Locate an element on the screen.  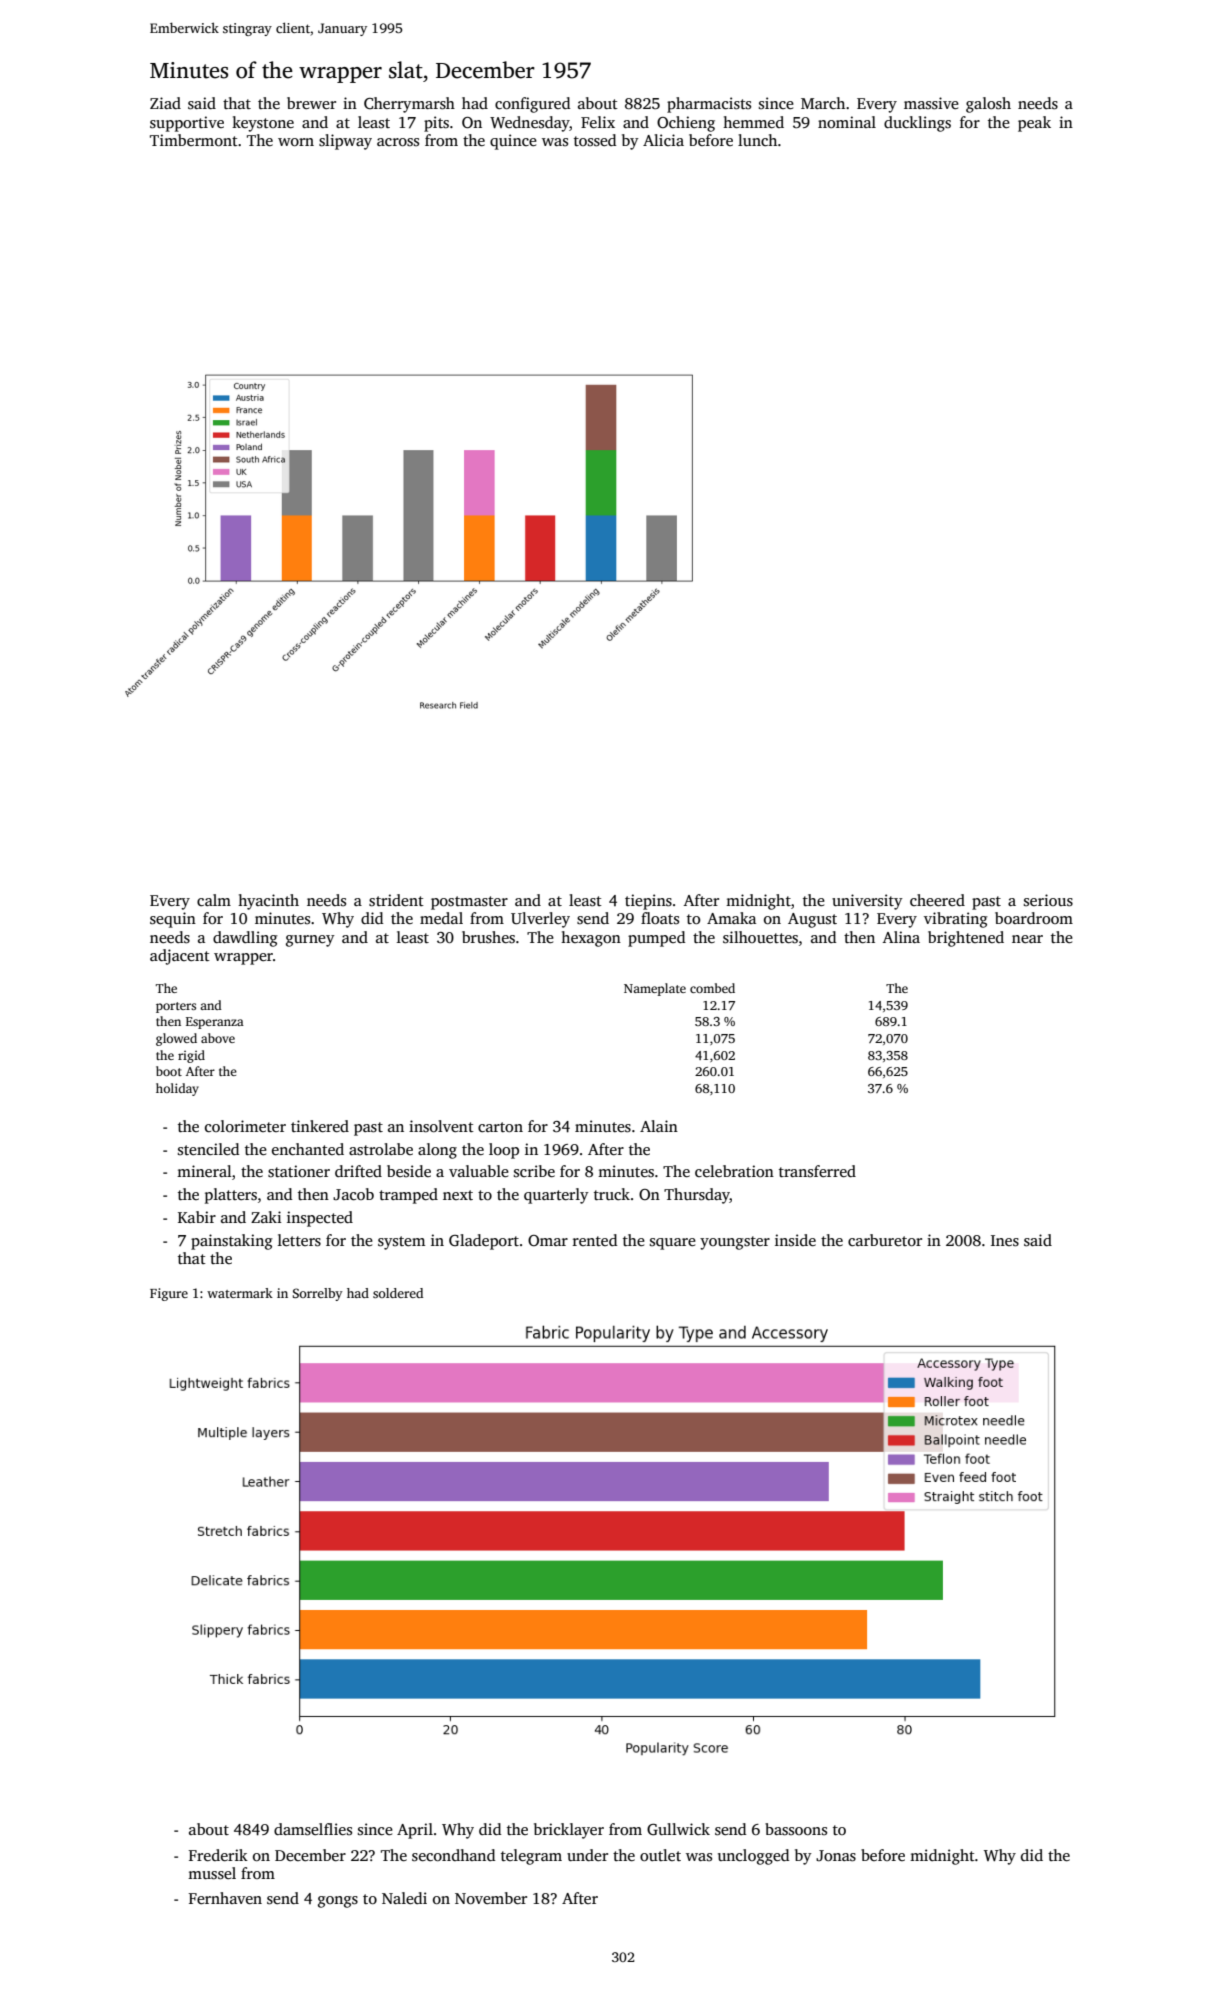
bricklayer is located at coordinates (569, 1831).
